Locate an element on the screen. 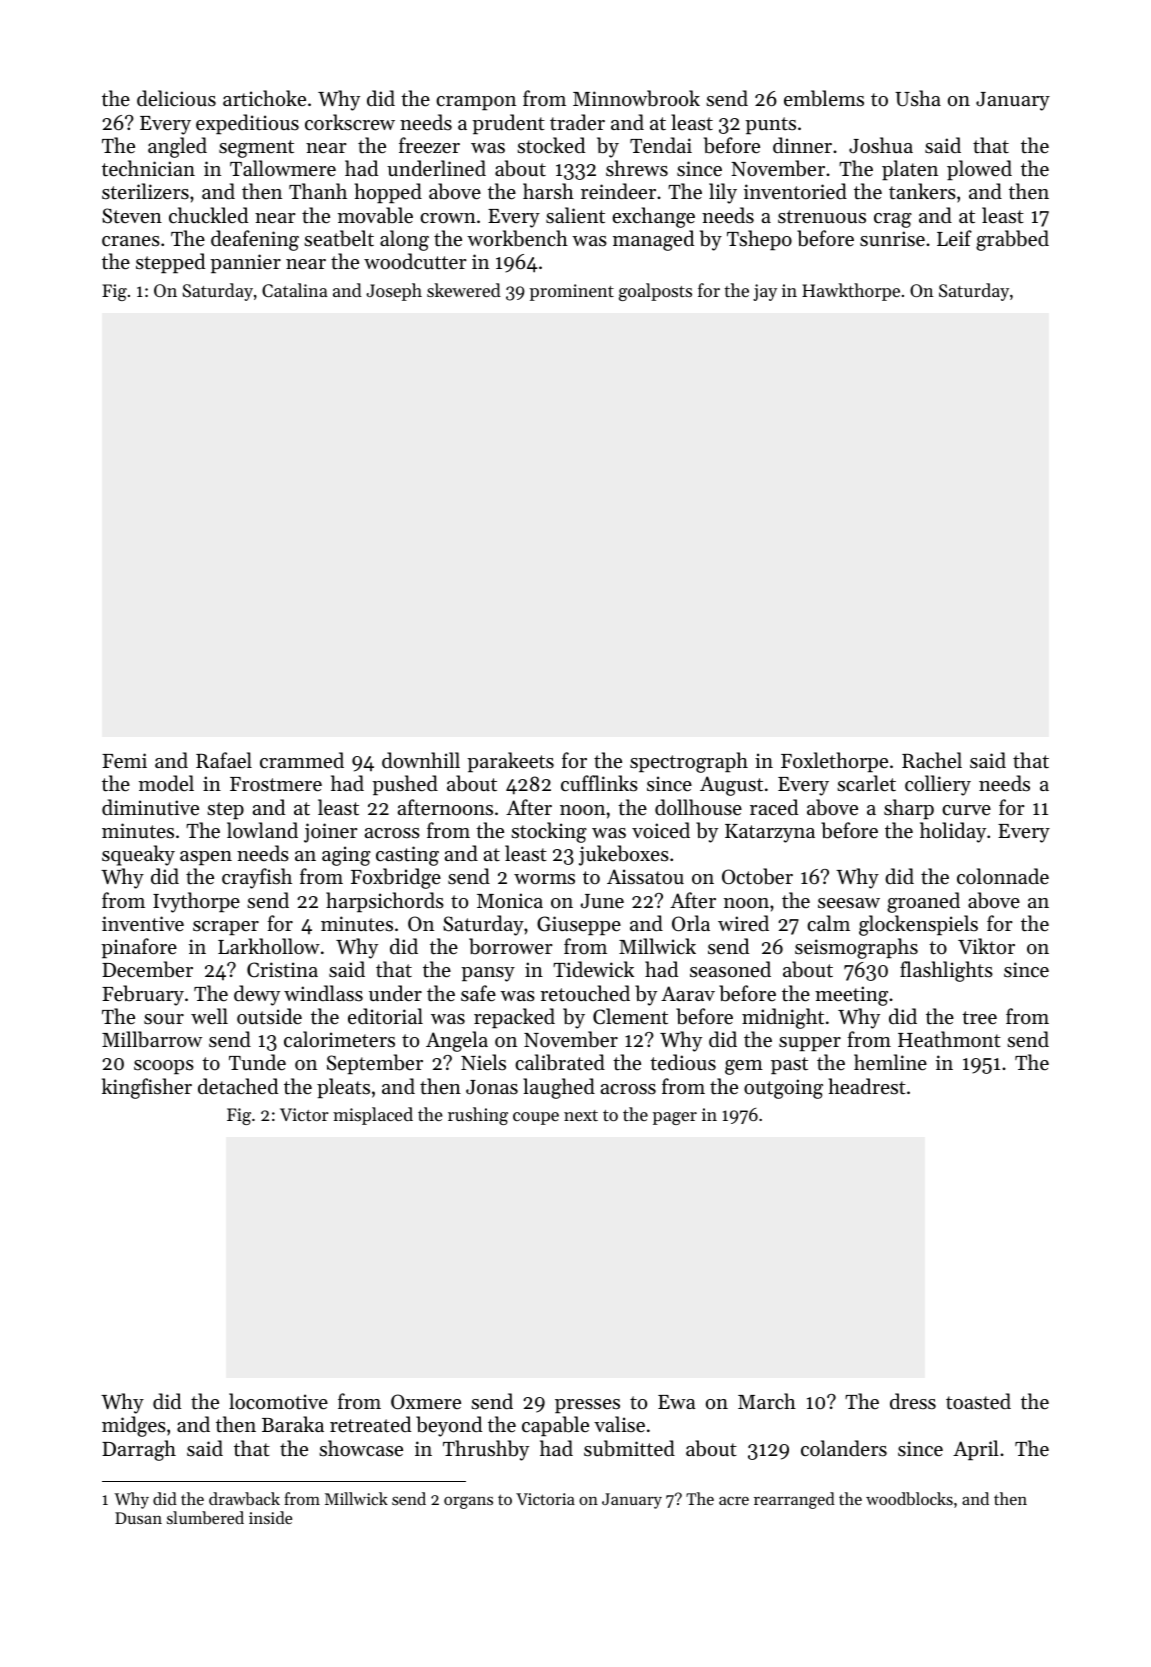 The image size is (1151, 1667). emblems is located at coordinates (824, 98).
